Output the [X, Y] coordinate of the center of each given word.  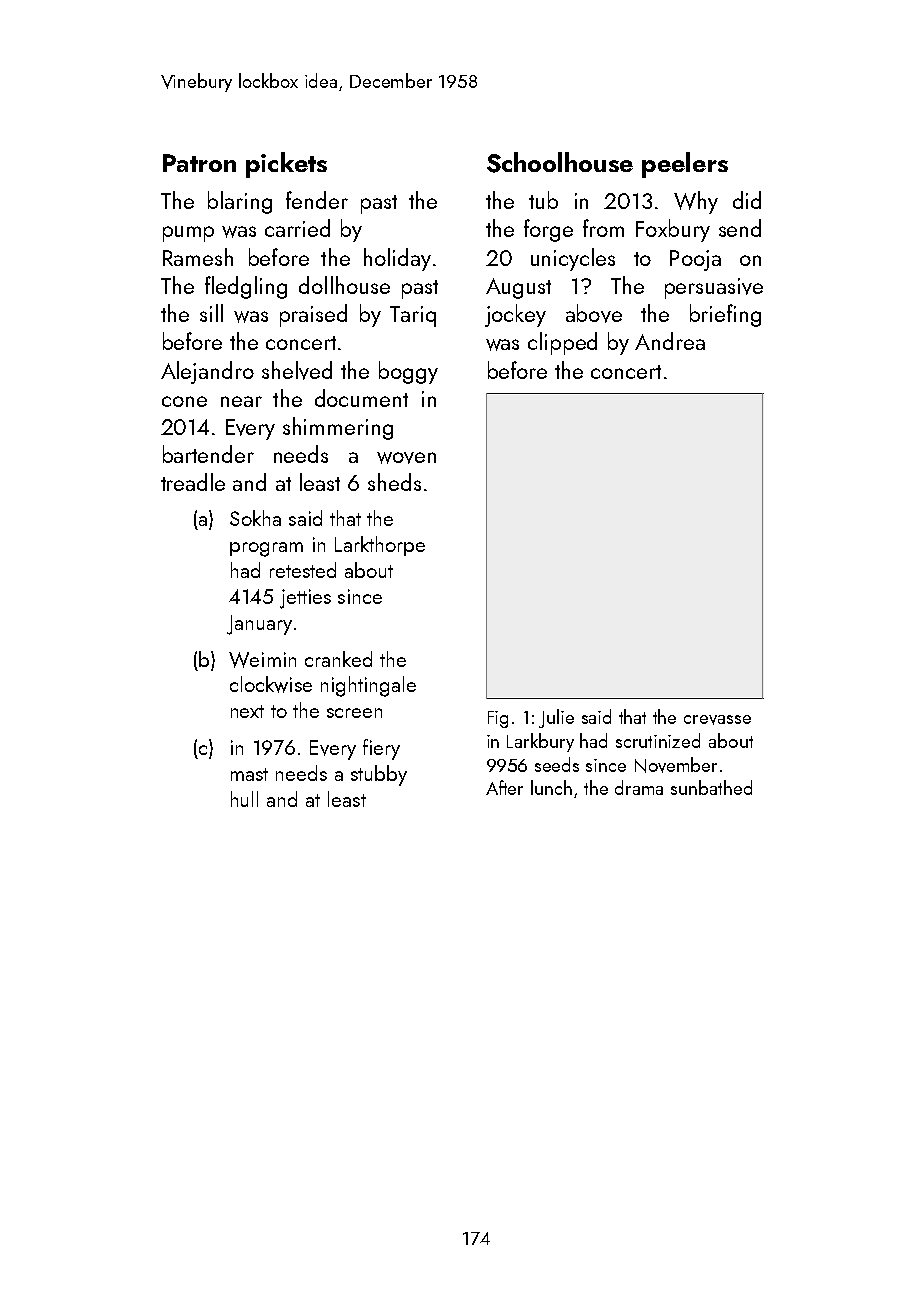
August [518, 288]
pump [188, 234]
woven [406, 458]
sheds [394, 482]
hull [244, 799]
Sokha [255, 518]
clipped [562, 343]
